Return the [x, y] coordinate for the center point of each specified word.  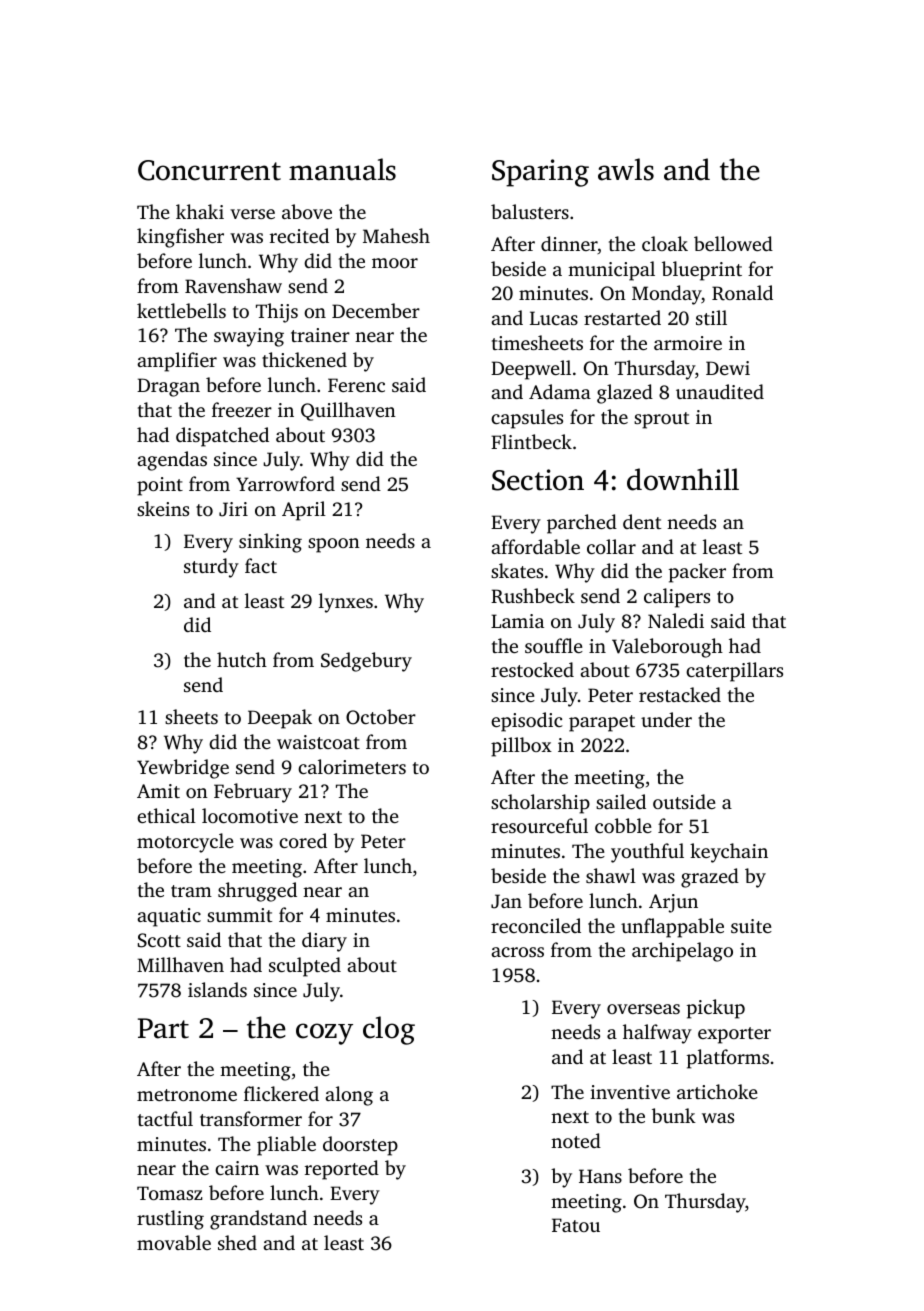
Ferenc [356, 385]
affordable [535, 546]
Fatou [576, 1225]
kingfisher [180, 238]
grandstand [258, 1220]
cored [303, 840]
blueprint [702, 271]
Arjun [673, 903]
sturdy [211, 568]
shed [237, 1242]
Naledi [676, 620]
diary [324, 942]
